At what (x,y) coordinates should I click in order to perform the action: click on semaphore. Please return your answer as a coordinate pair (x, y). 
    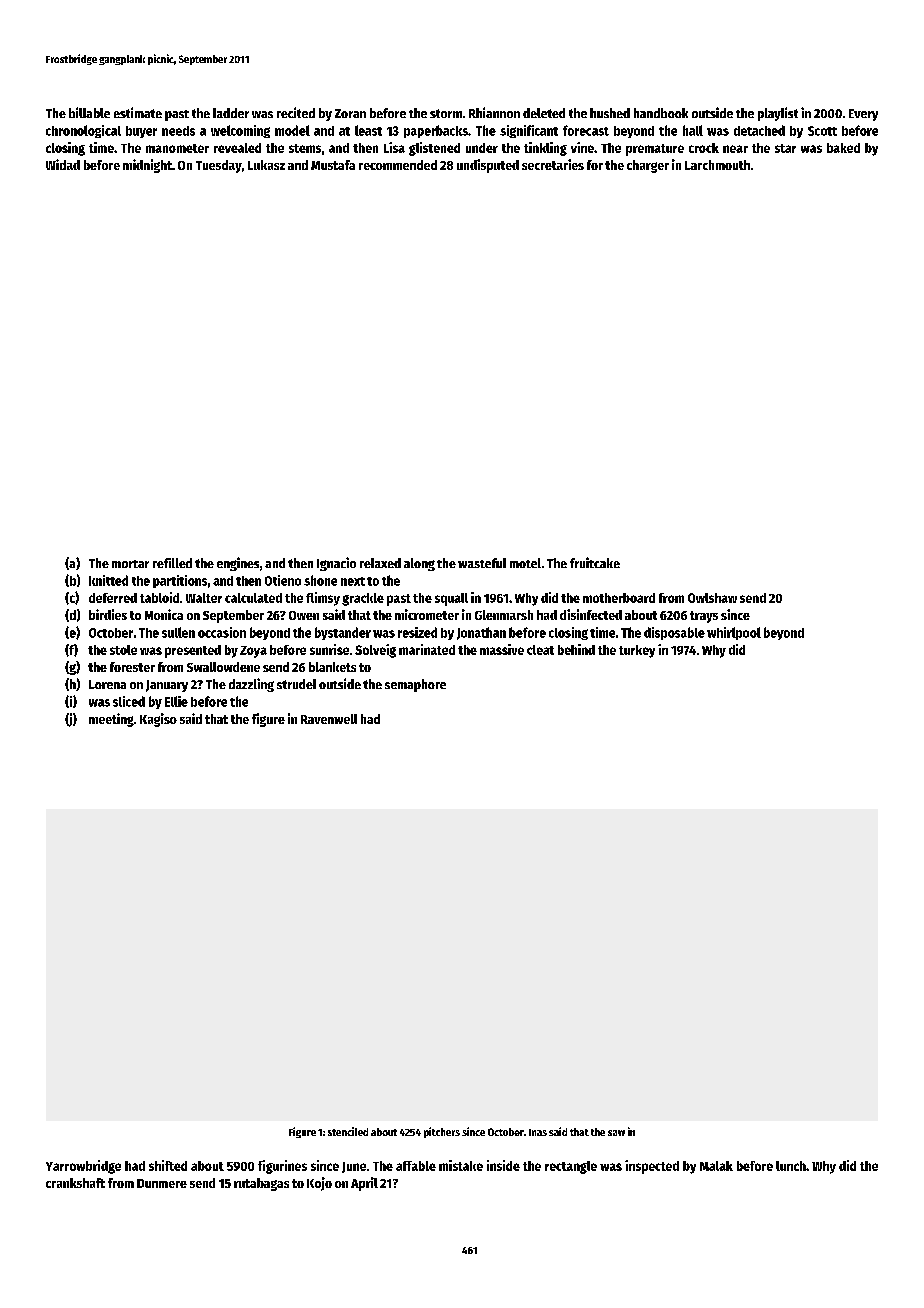
    Looking at the image, I should click on (415, 685).
